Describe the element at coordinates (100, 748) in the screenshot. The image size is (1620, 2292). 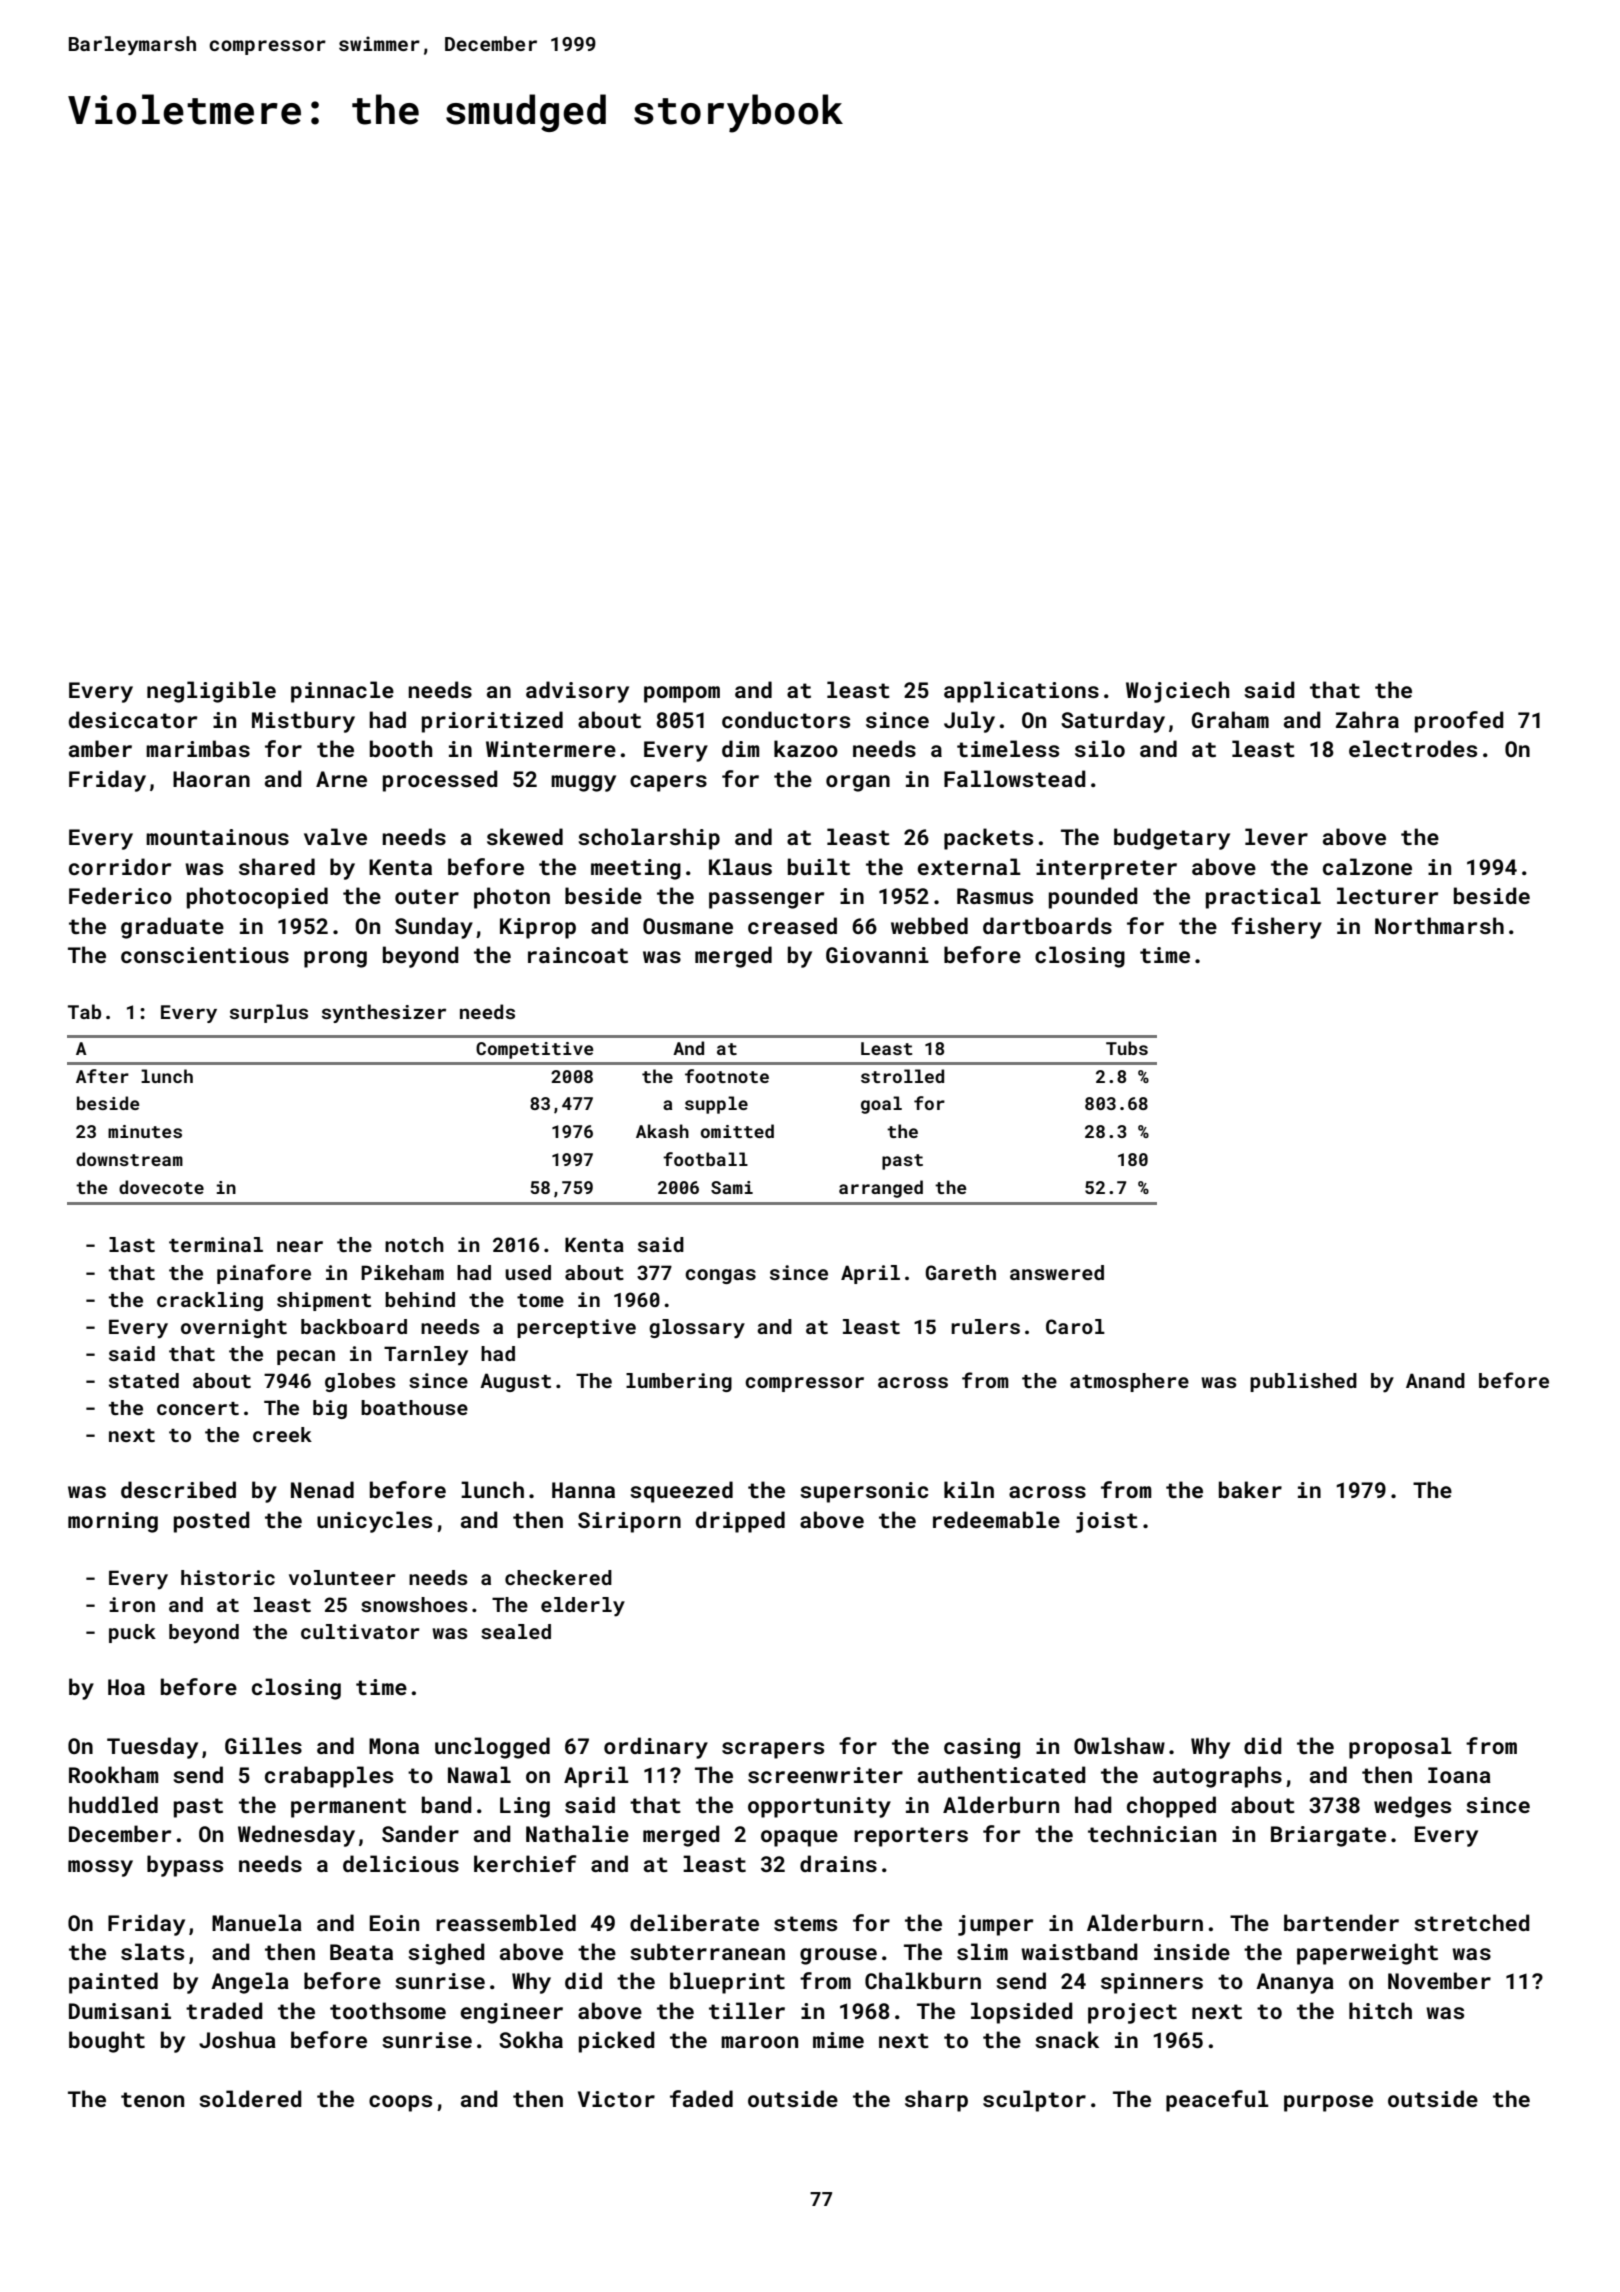
I see `amber` at that location.
